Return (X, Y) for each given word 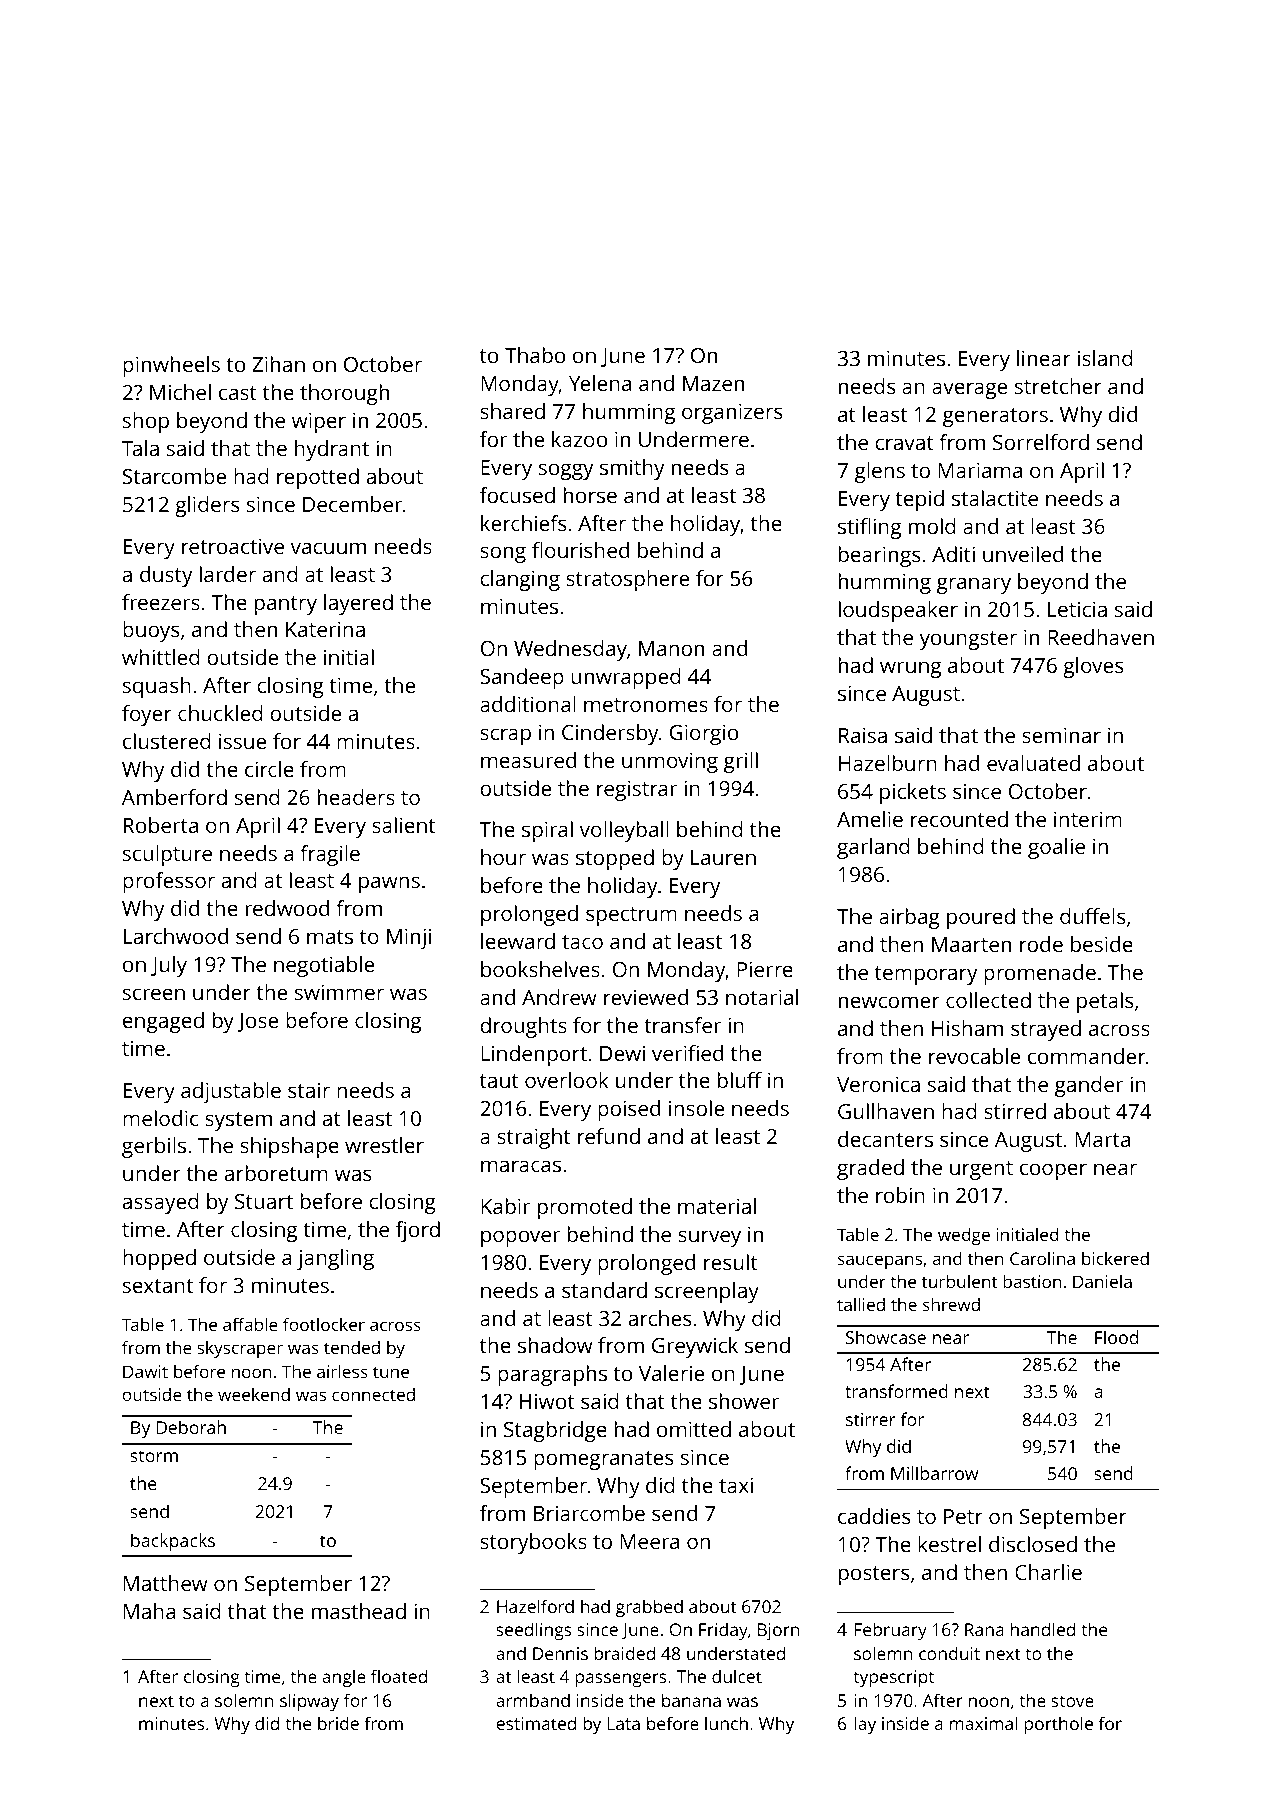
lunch (726, 1723)
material (717, 1206)
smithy (632, 469)
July (169, 966)
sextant (158, 1286)
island (1105, 358)
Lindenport (534, 1055)
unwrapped (626, 678)
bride (338, 1723)
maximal (983, 1723)
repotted (318, 478)
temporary (926, 975)
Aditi (953, 554)
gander (1089, 1086)
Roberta (161, 825)
